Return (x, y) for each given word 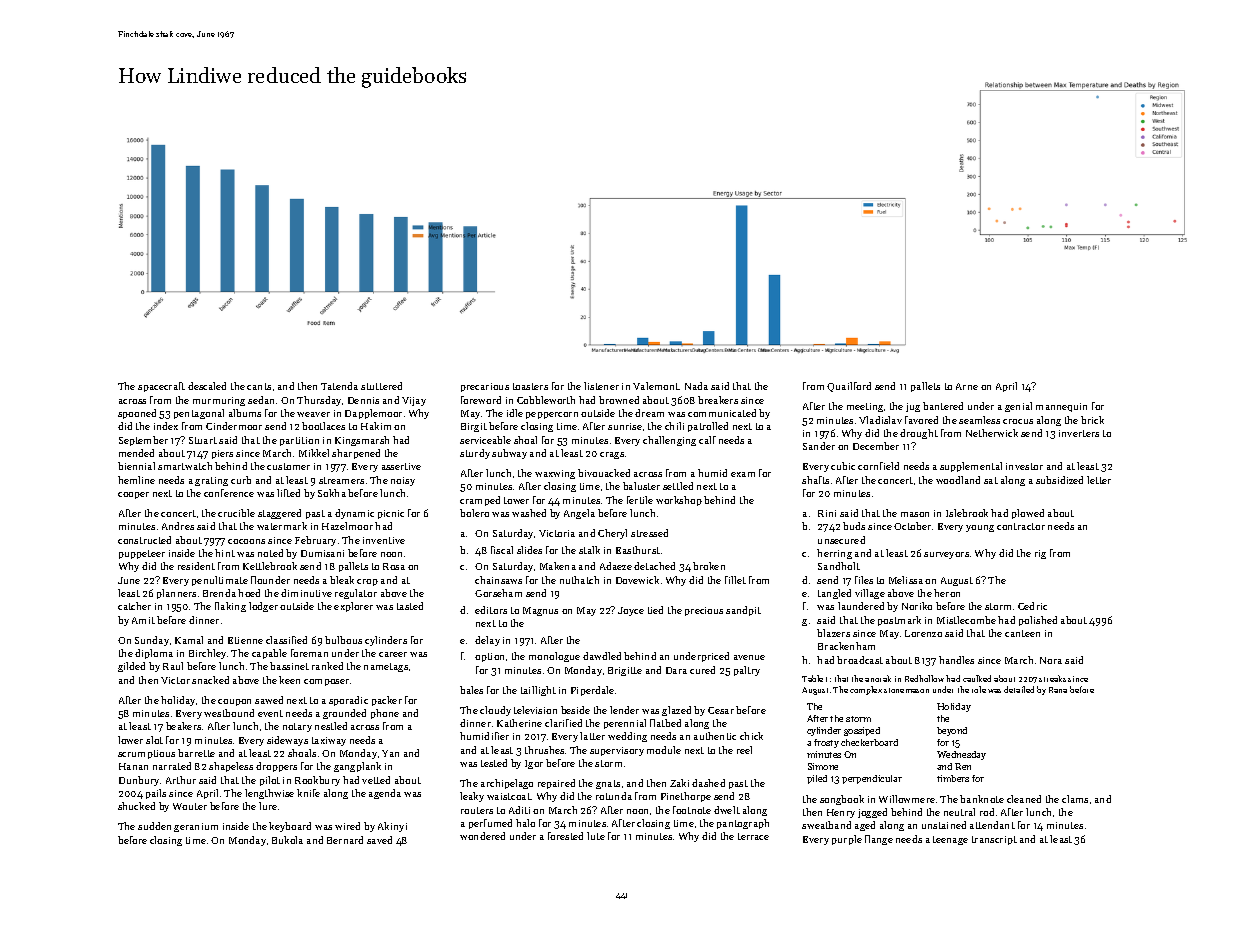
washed (529, 513)
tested (494, 763)
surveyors (946, 555)
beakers (183, 726)
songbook (842, 800)
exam (743, 474)
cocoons (246, 541)
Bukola (287, 840)
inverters (1079, 433)
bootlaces (323, 426)
